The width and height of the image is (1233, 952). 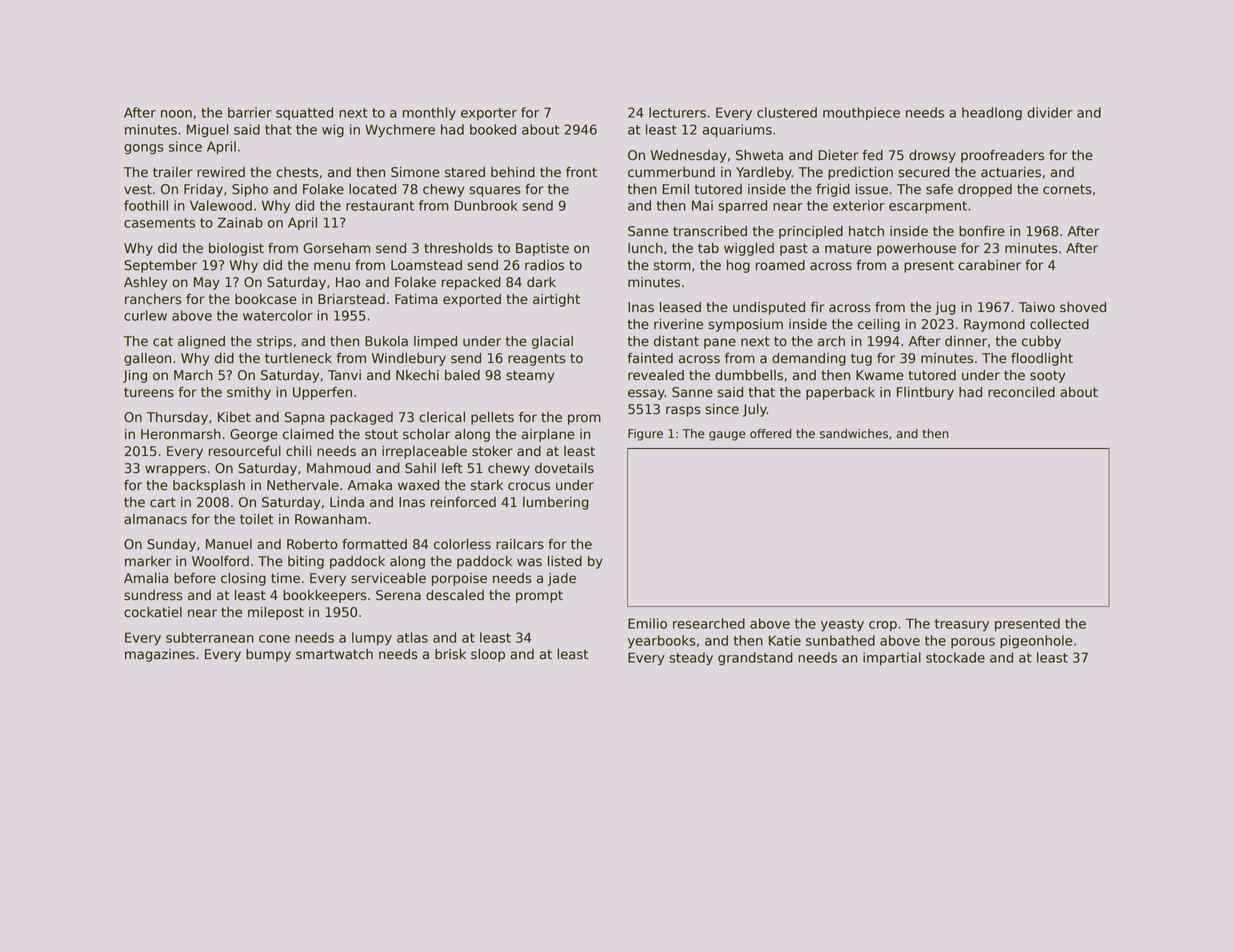 I want to click on barrier, so click(x=250, y=112).
